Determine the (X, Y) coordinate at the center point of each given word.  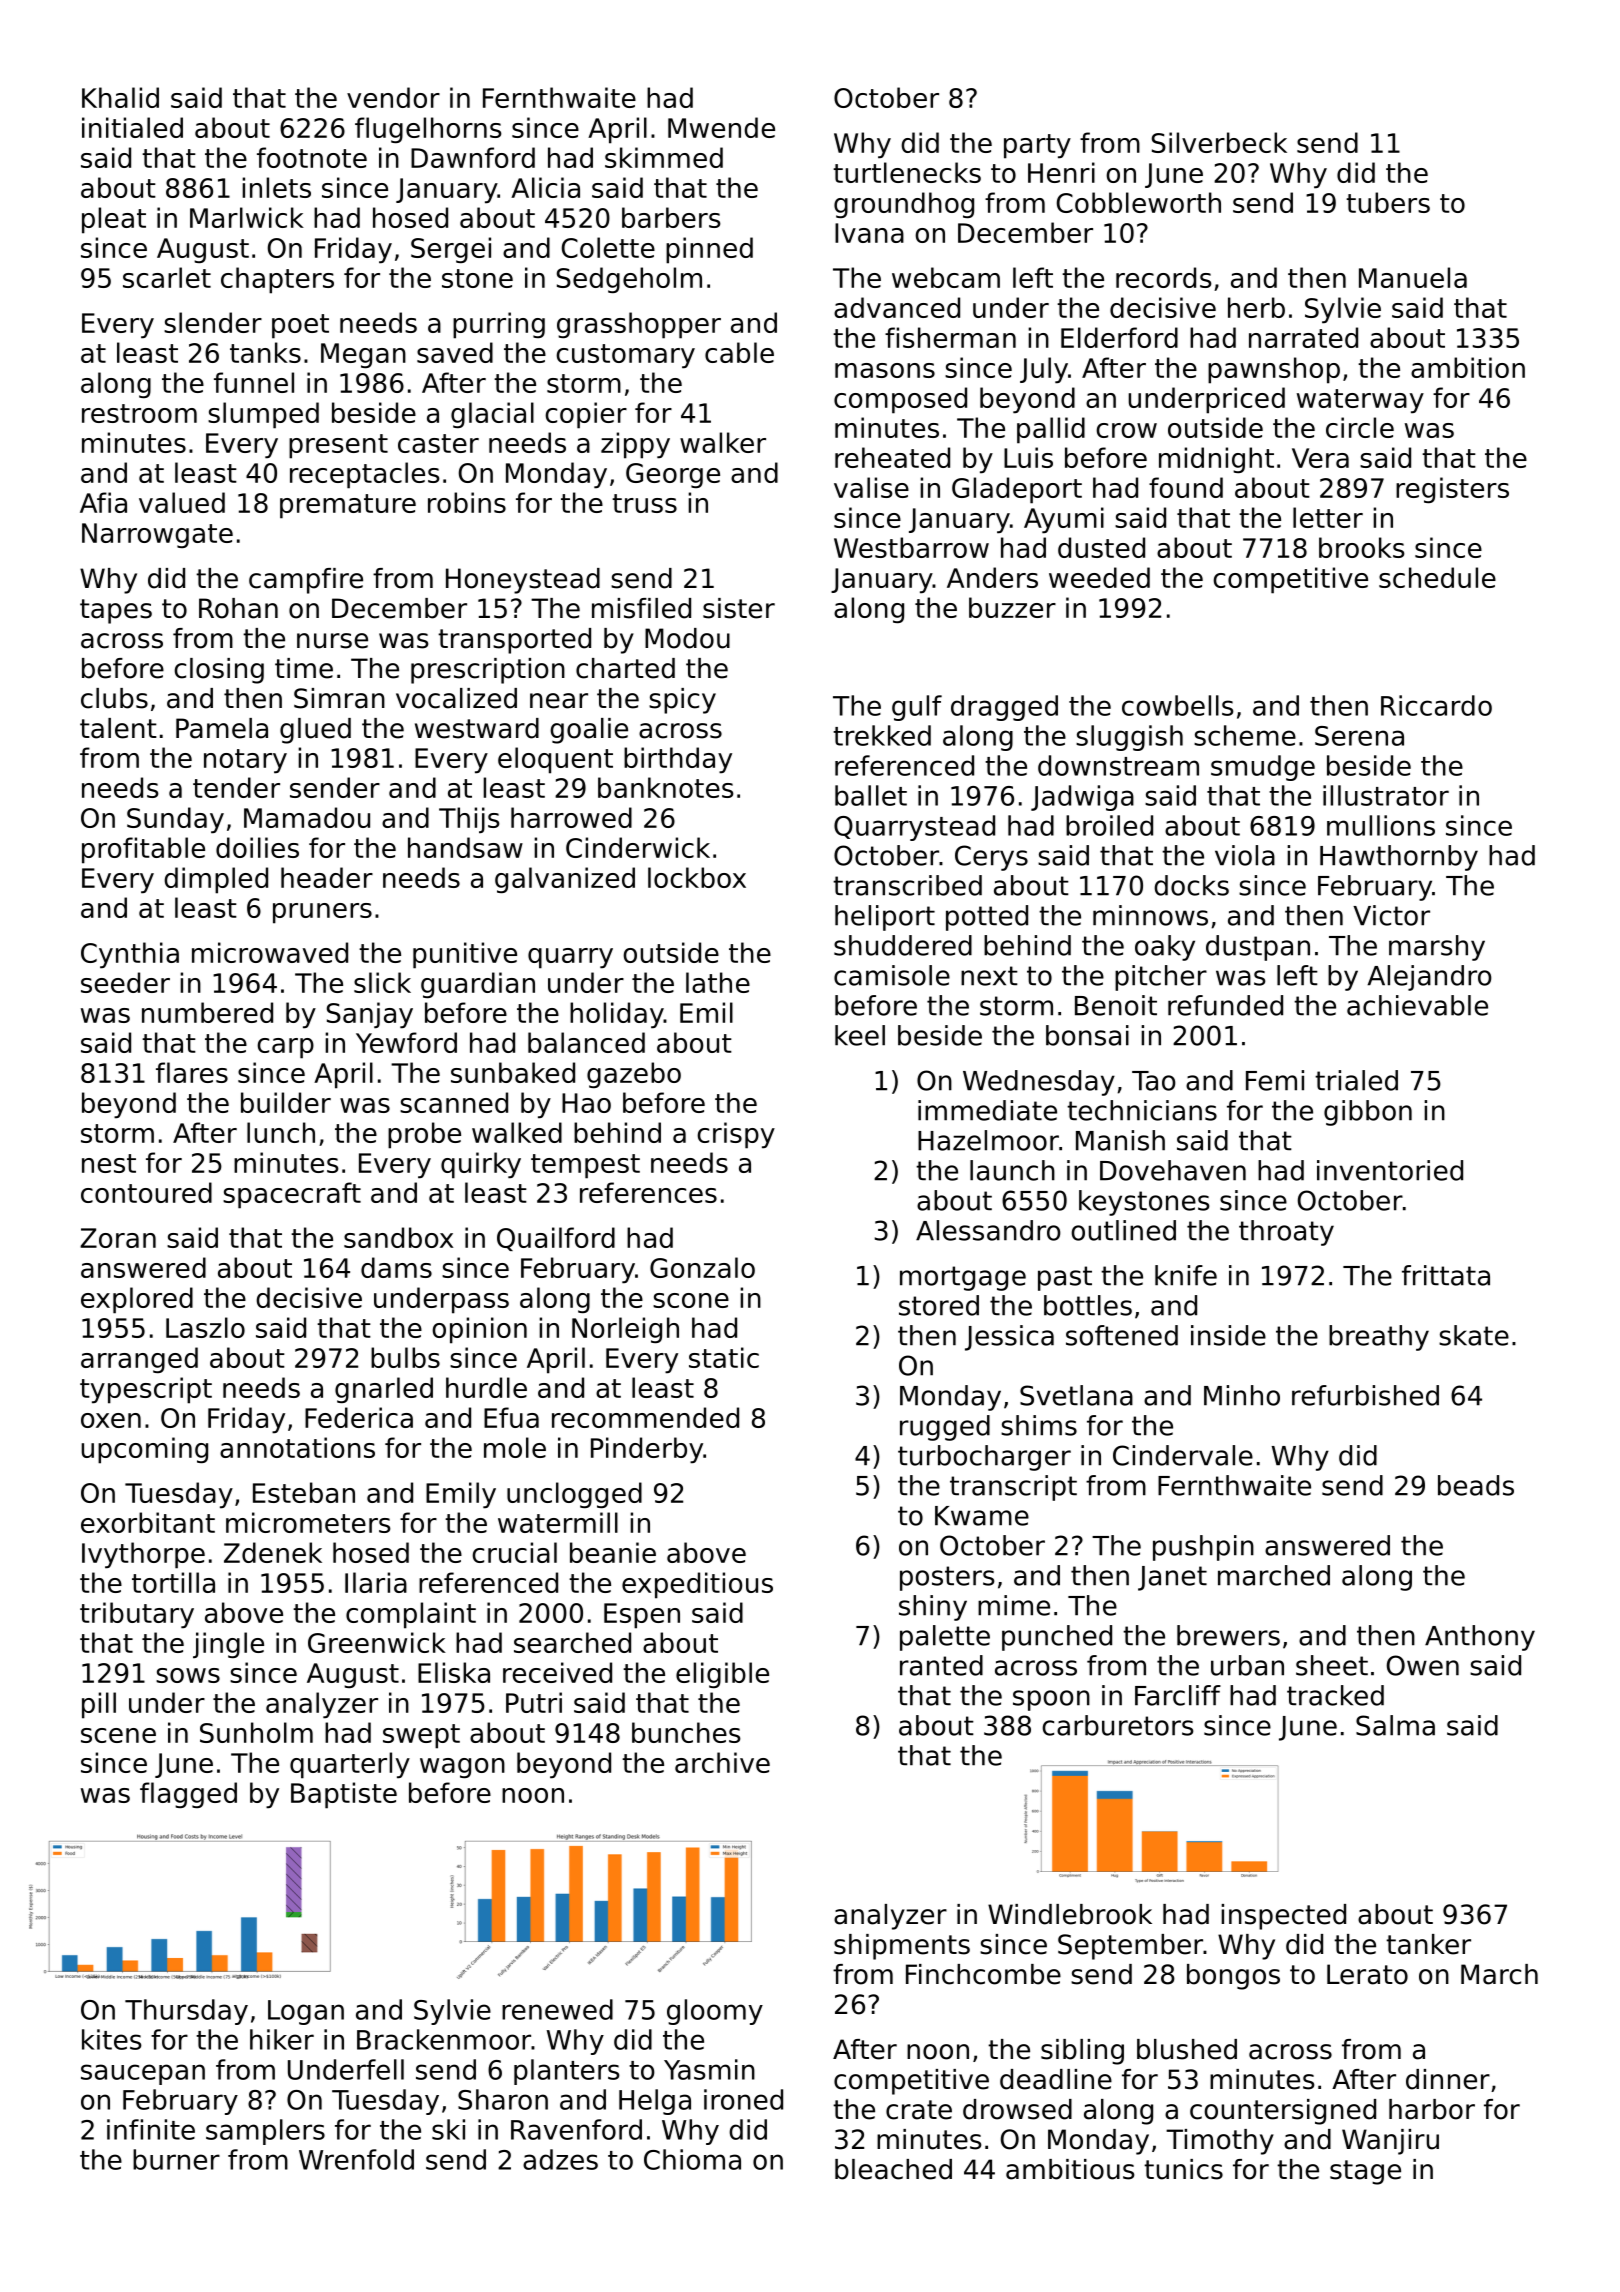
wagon (462, 1768)
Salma (1395, 1725)
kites (112, 2039)
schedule (1437, 577)
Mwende (721, 127)
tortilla (173, 1582)
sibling (1082, 2052)
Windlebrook (1070, 1914)
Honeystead (523, 581)
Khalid (120, 97)
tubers (1388, 202)
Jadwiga (1082, 798)
